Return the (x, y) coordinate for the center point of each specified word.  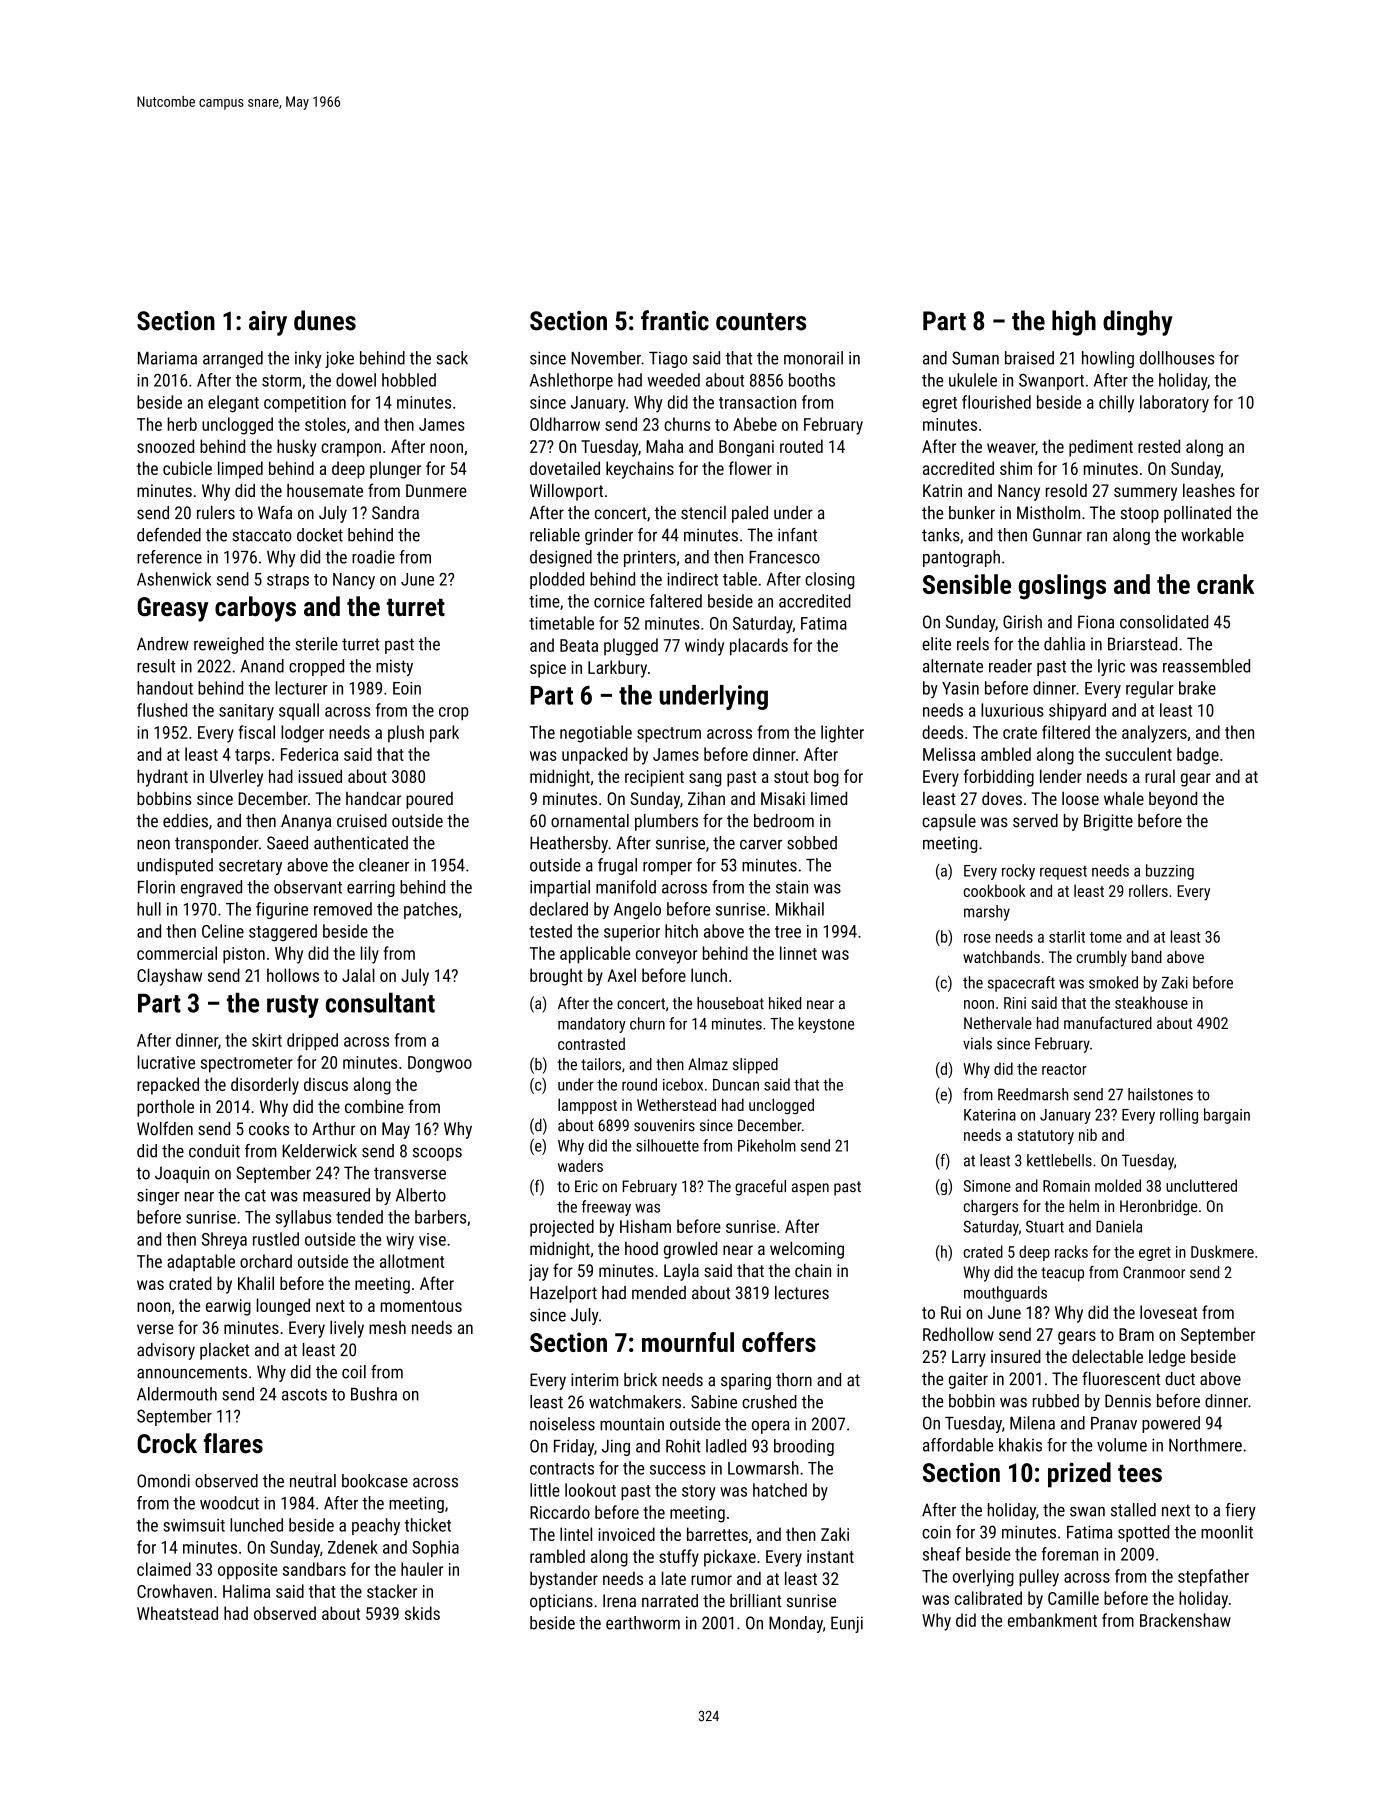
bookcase (375, 1481)
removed (343, 909)
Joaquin (182, 1174)
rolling (1179, 1116)
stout (791, 777)
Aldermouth (177, 1394)
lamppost (587, 1106)
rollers (1148, 890)
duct (1180, 1379)
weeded (673, 380)
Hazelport (563, 1294)
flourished (996, 402)
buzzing (1170, 872)
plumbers (666, 822)
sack (452, 358)
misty (394, 668)
